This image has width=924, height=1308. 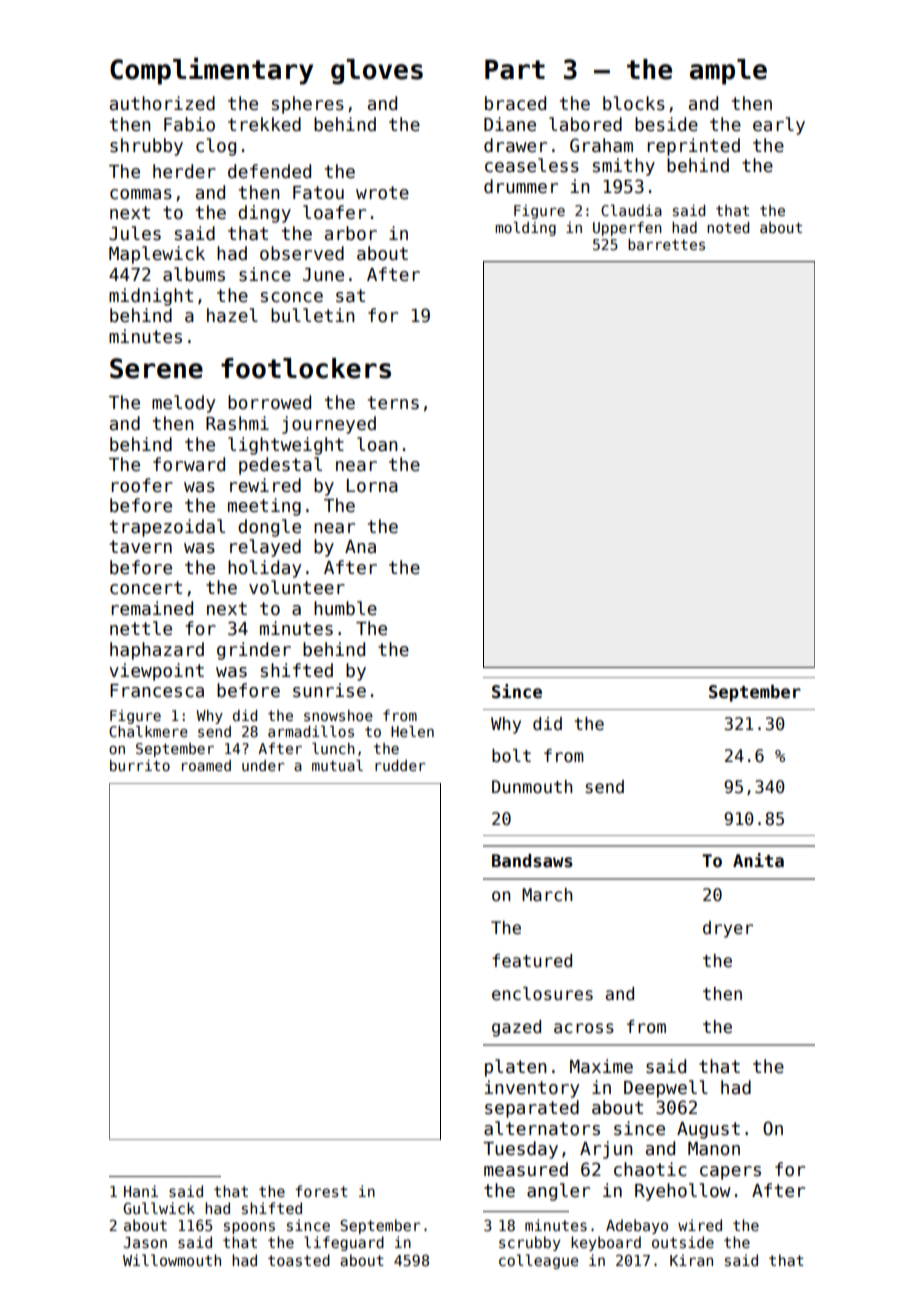 I want to click on sat, so click(x=350, y=296).
